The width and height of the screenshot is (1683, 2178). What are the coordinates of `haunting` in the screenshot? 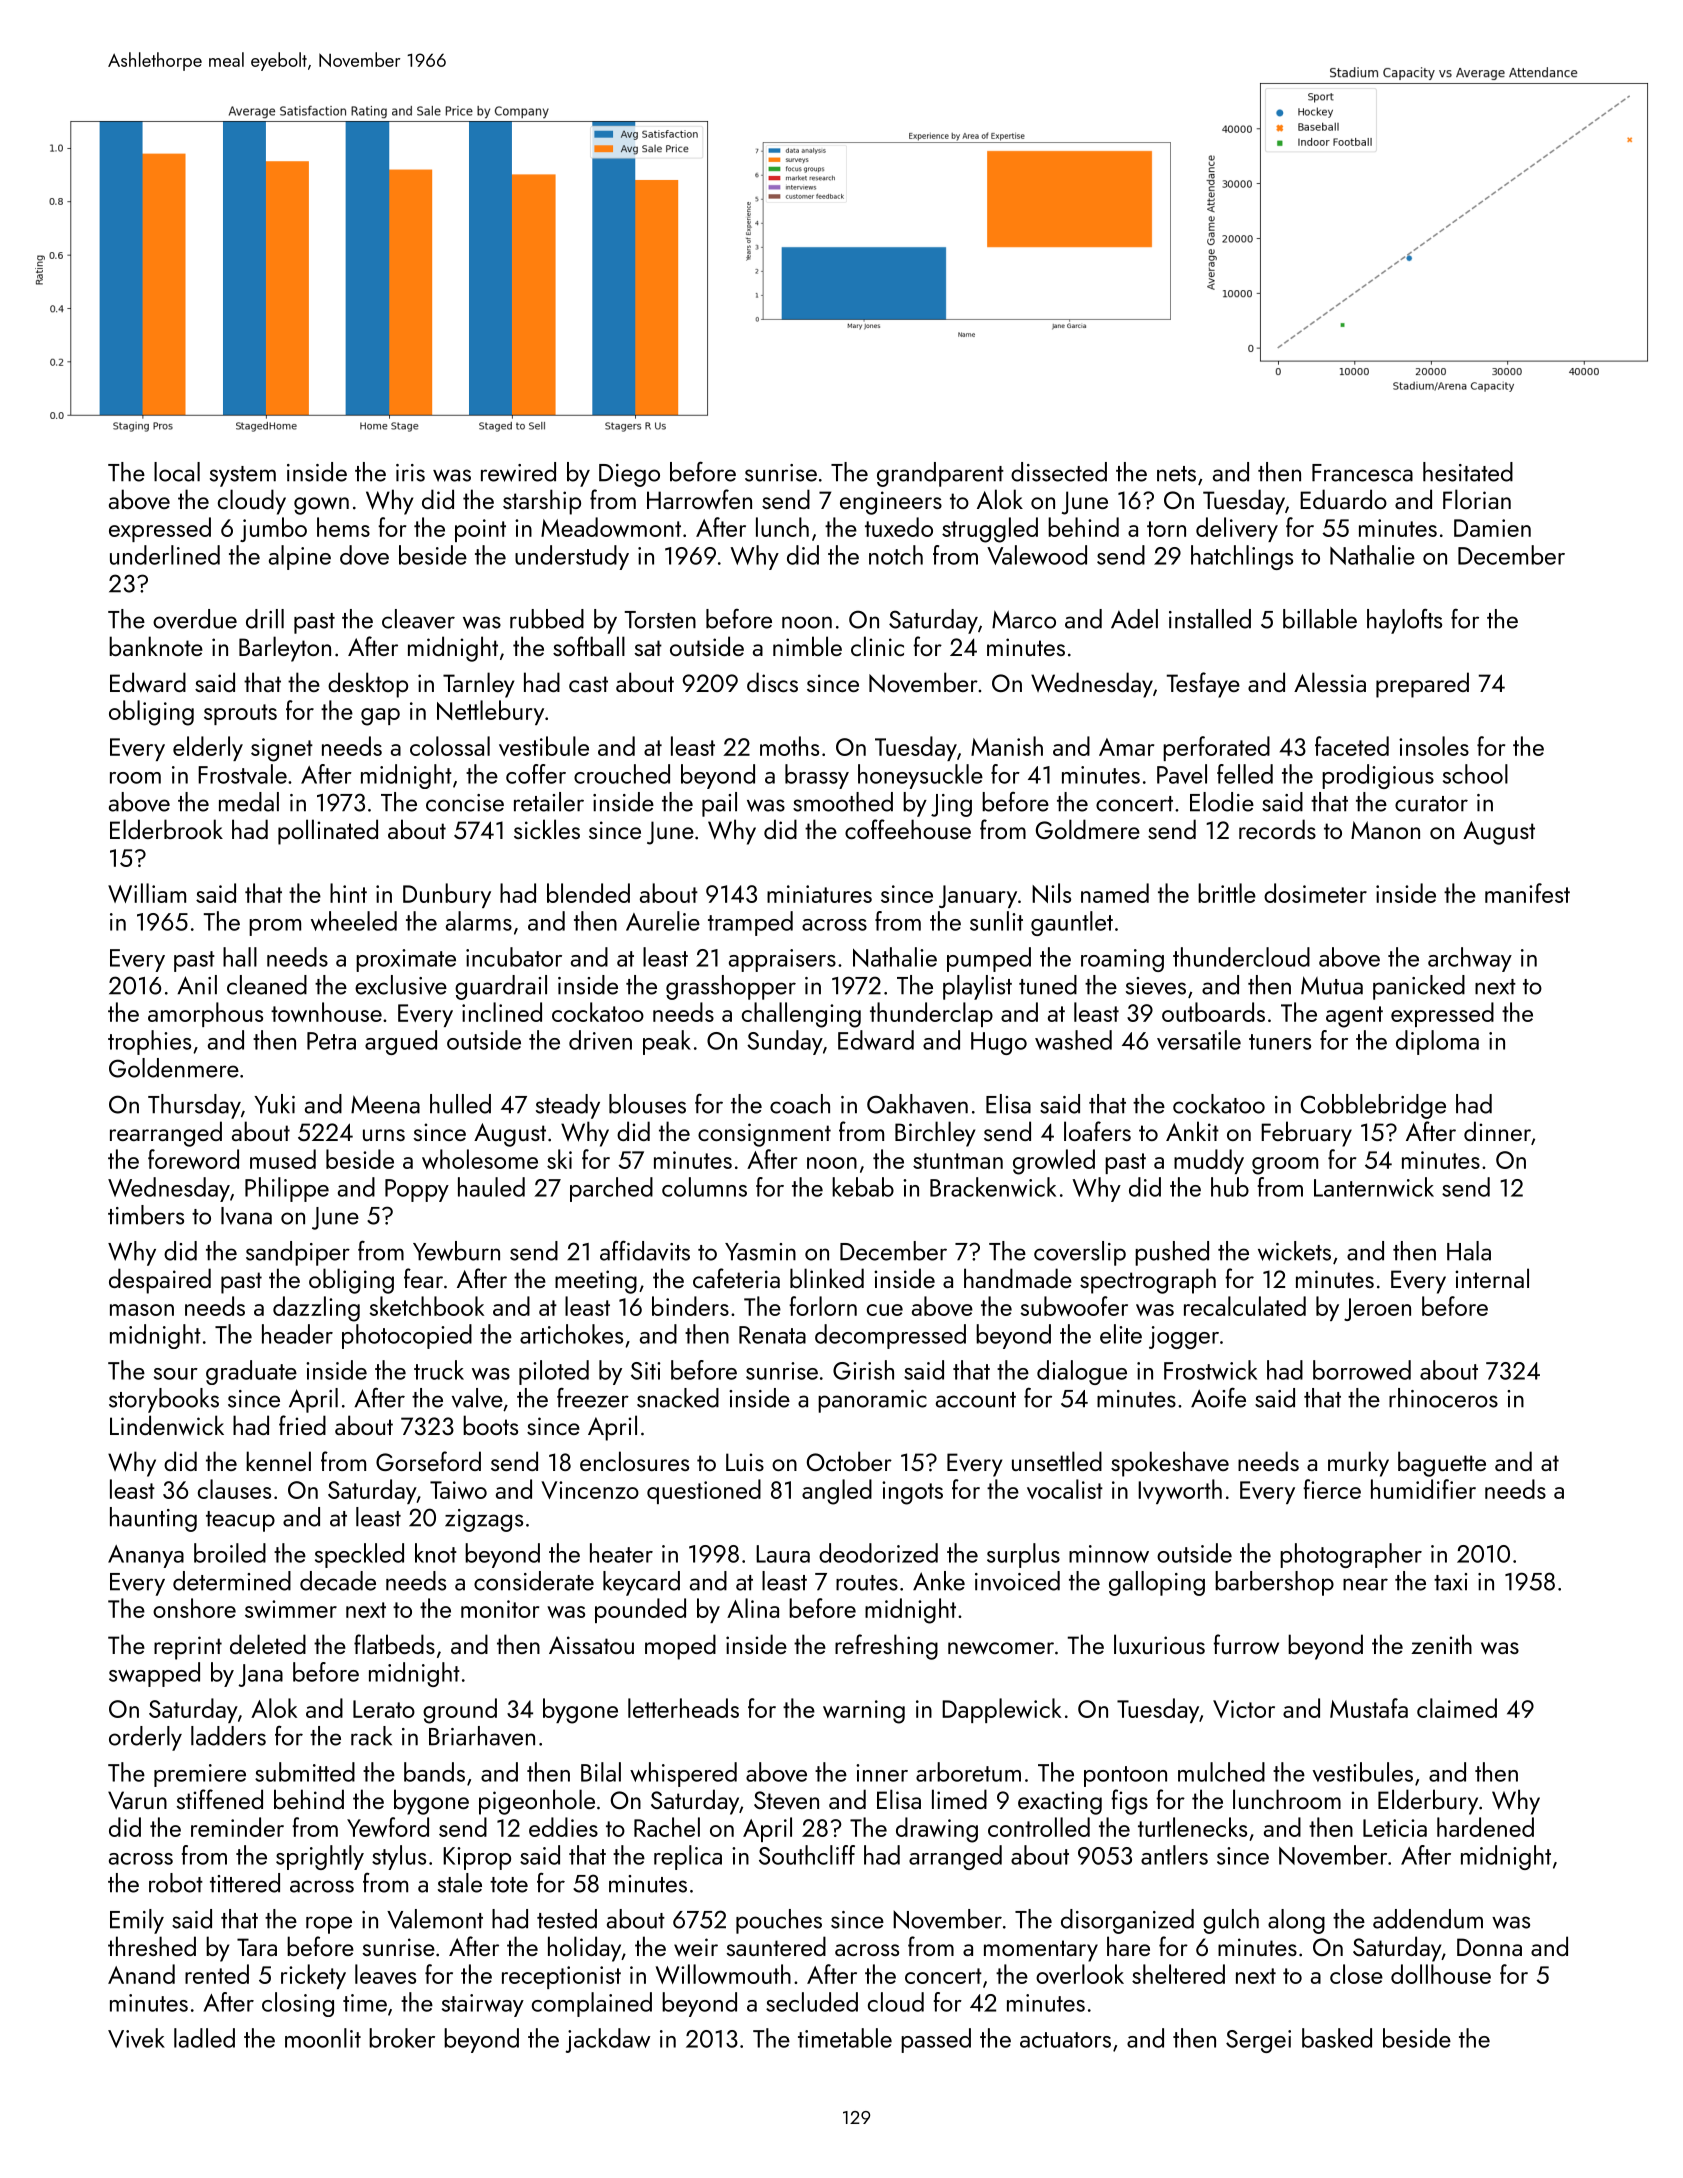 It's located at (153, 1519).
